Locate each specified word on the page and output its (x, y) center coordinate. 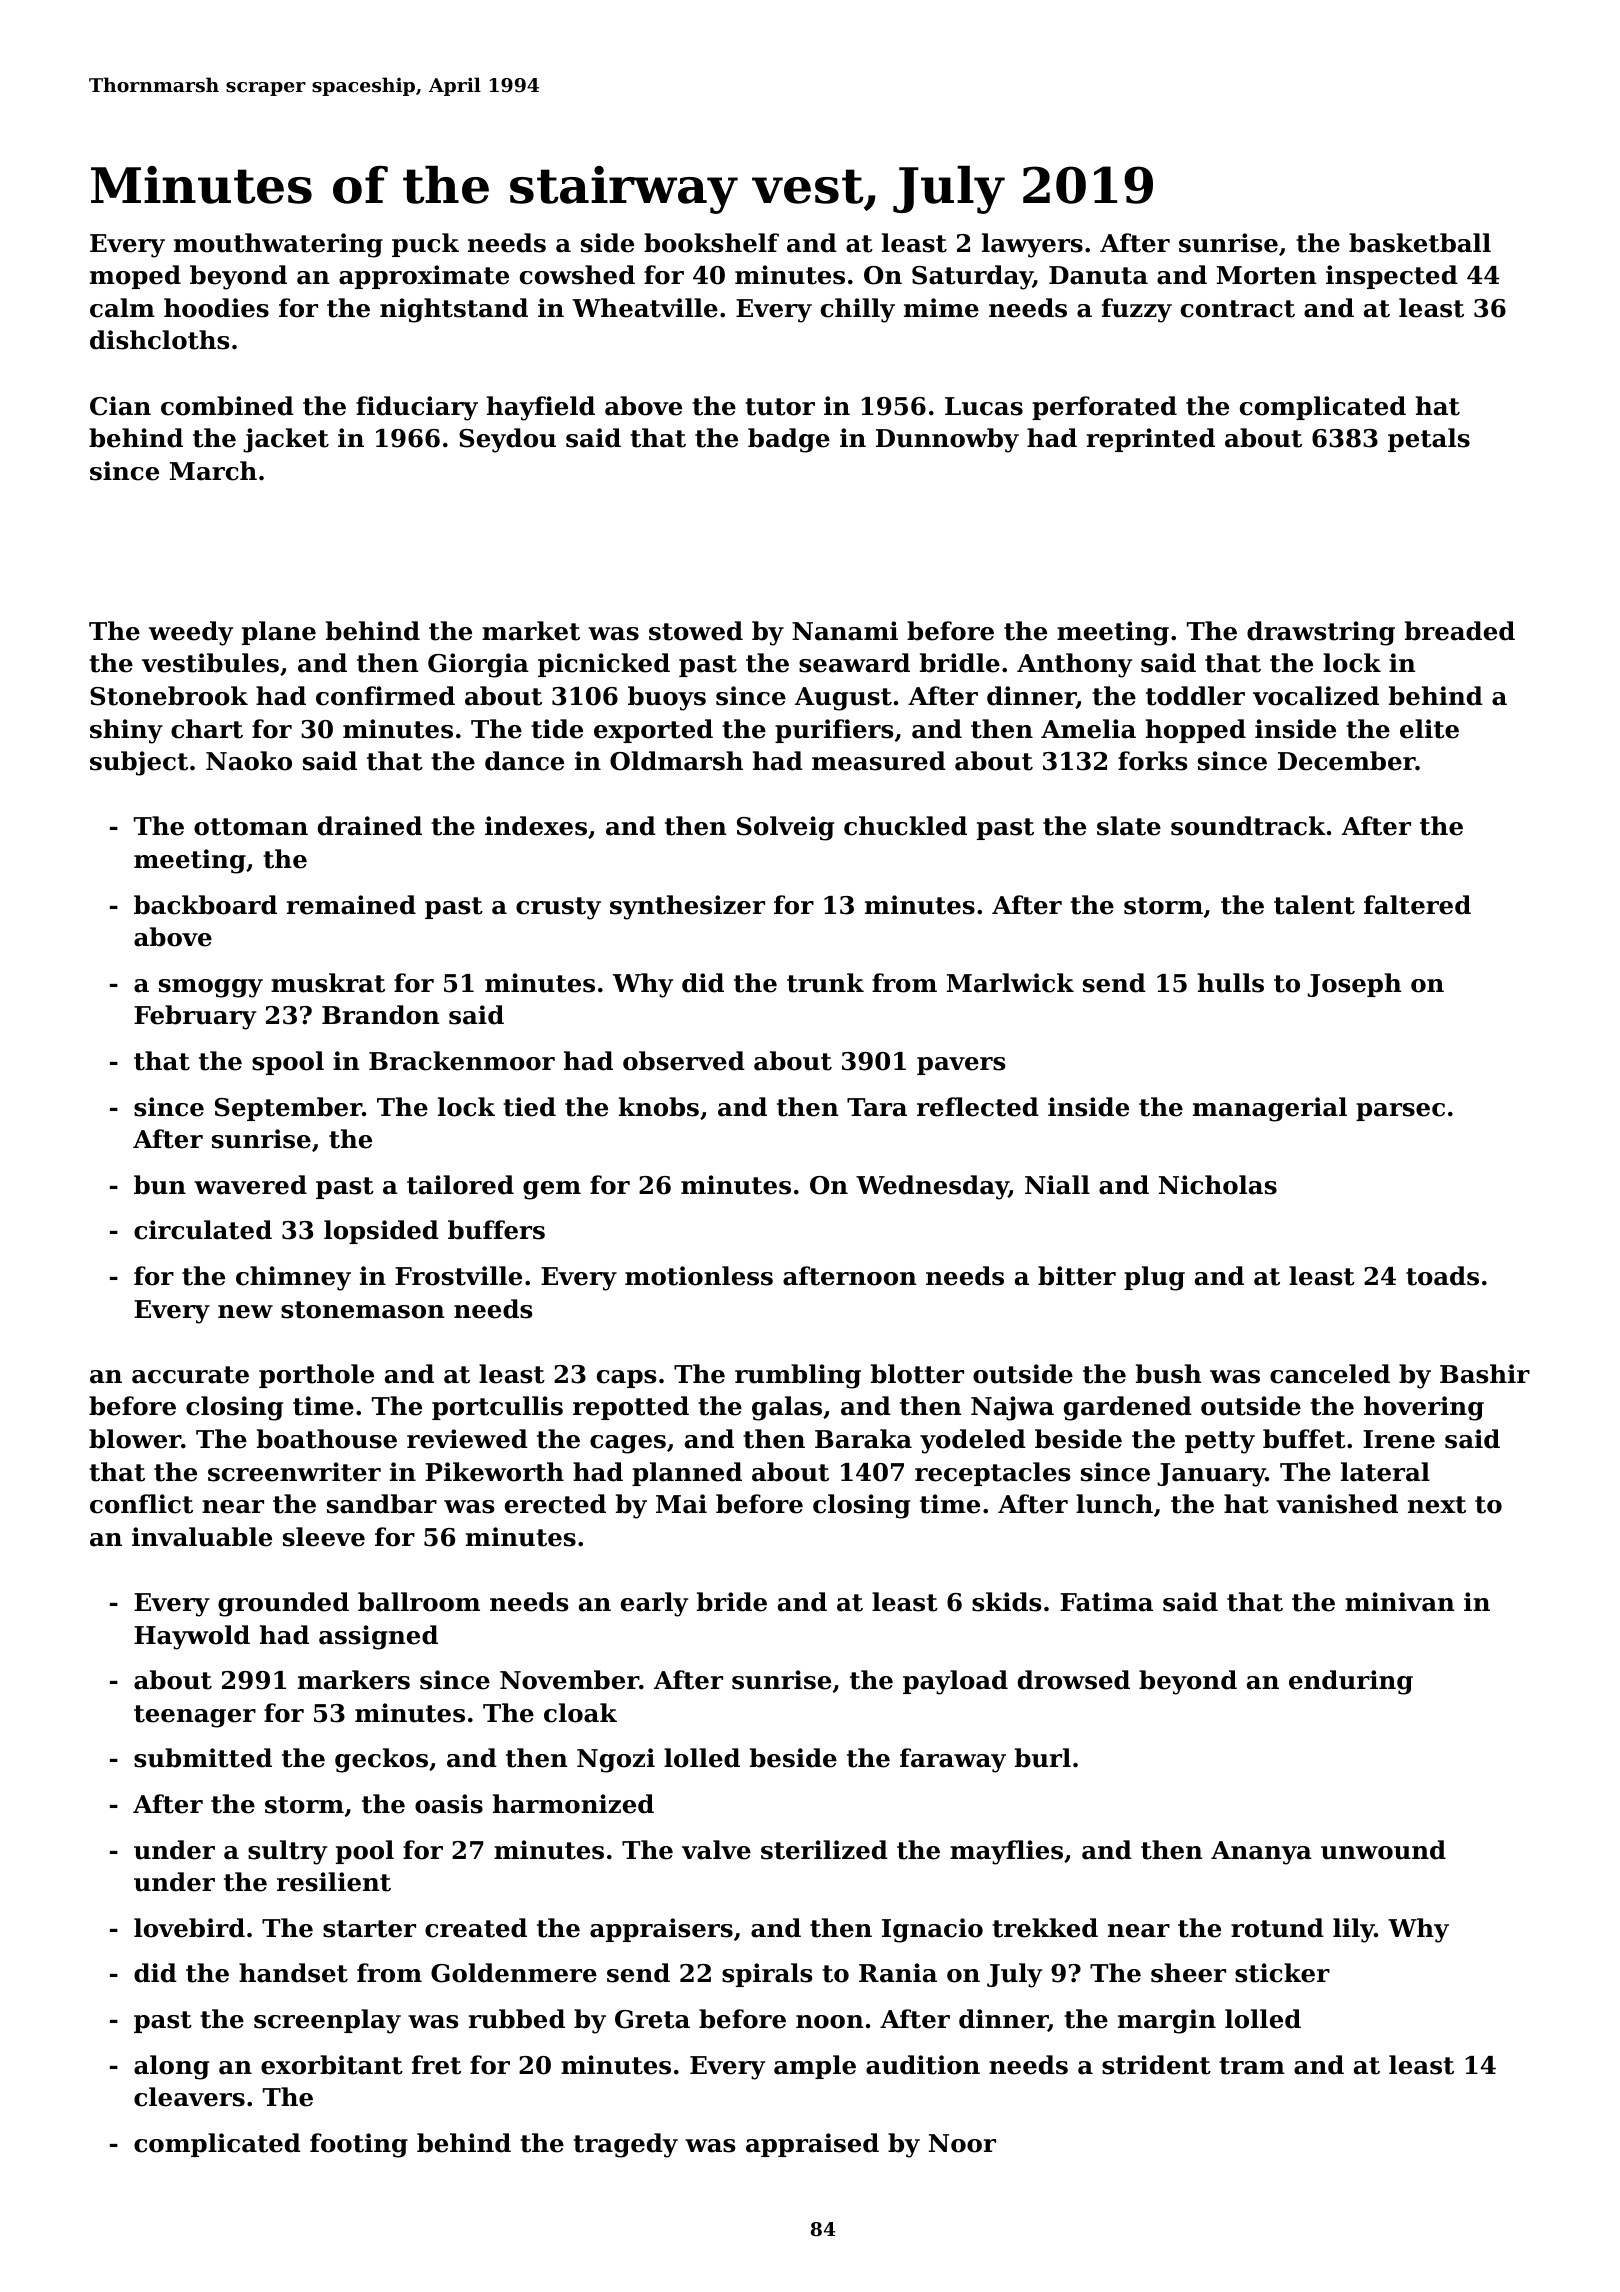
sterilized (824, 1850)
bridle (960, 663)
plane (279, 633)
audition (923, 2065)
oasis (449, 1804)
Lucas (984, 406)
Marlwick (1010, 983)
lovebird (189, 1928)
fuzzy (1137, 310)
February (195, 1017)
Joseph (1354, 985)
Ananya (1261, 1853)
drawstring (1321, 633)
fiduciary (417, 408)
